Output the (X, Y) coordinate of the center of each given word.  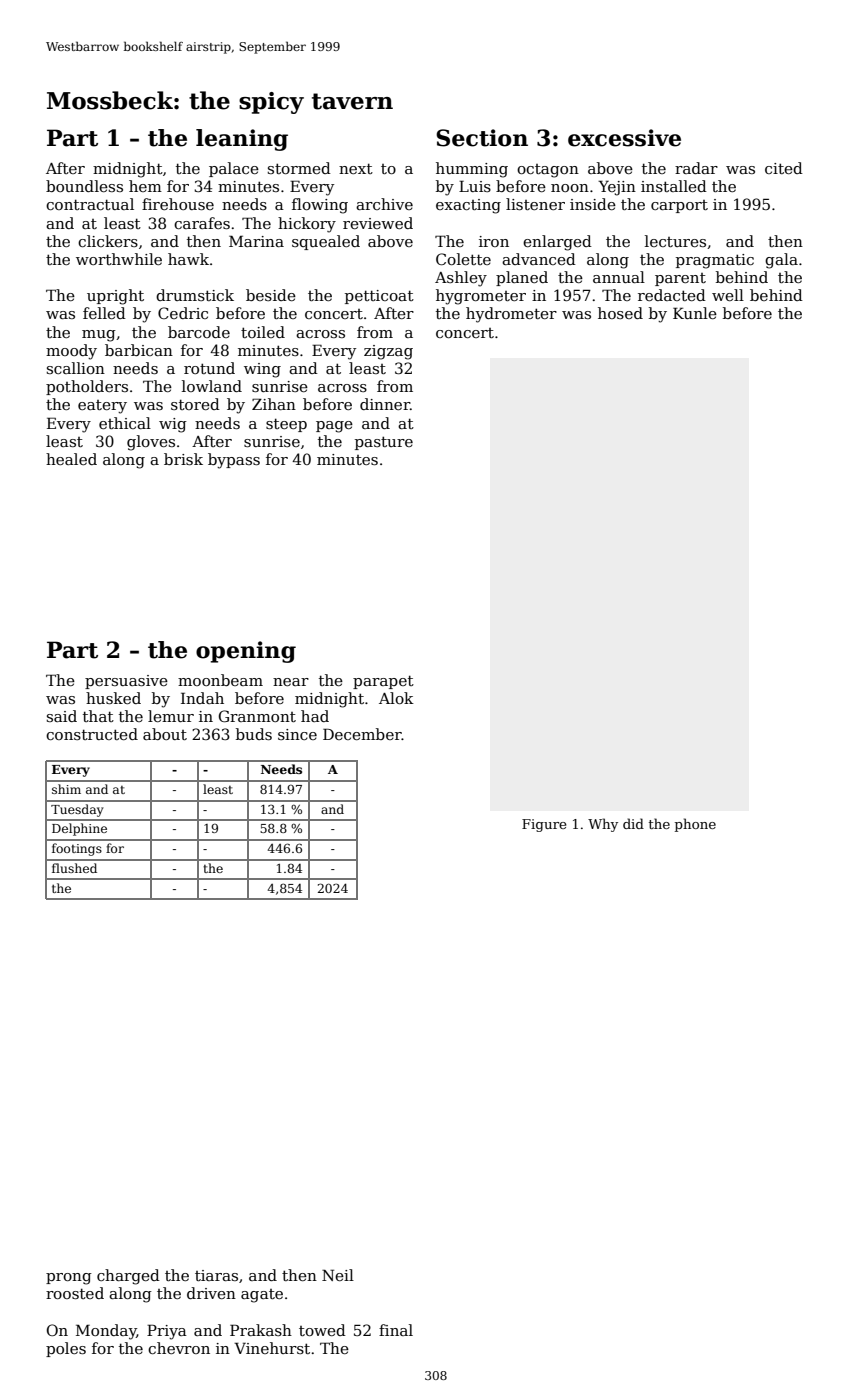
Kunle (695, 313)
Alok (396, 698)
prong (69, 1279)
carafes (202, 223)
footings (77, 849)
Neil (338, 1275)
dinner (385, 404)
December (362, 734)
